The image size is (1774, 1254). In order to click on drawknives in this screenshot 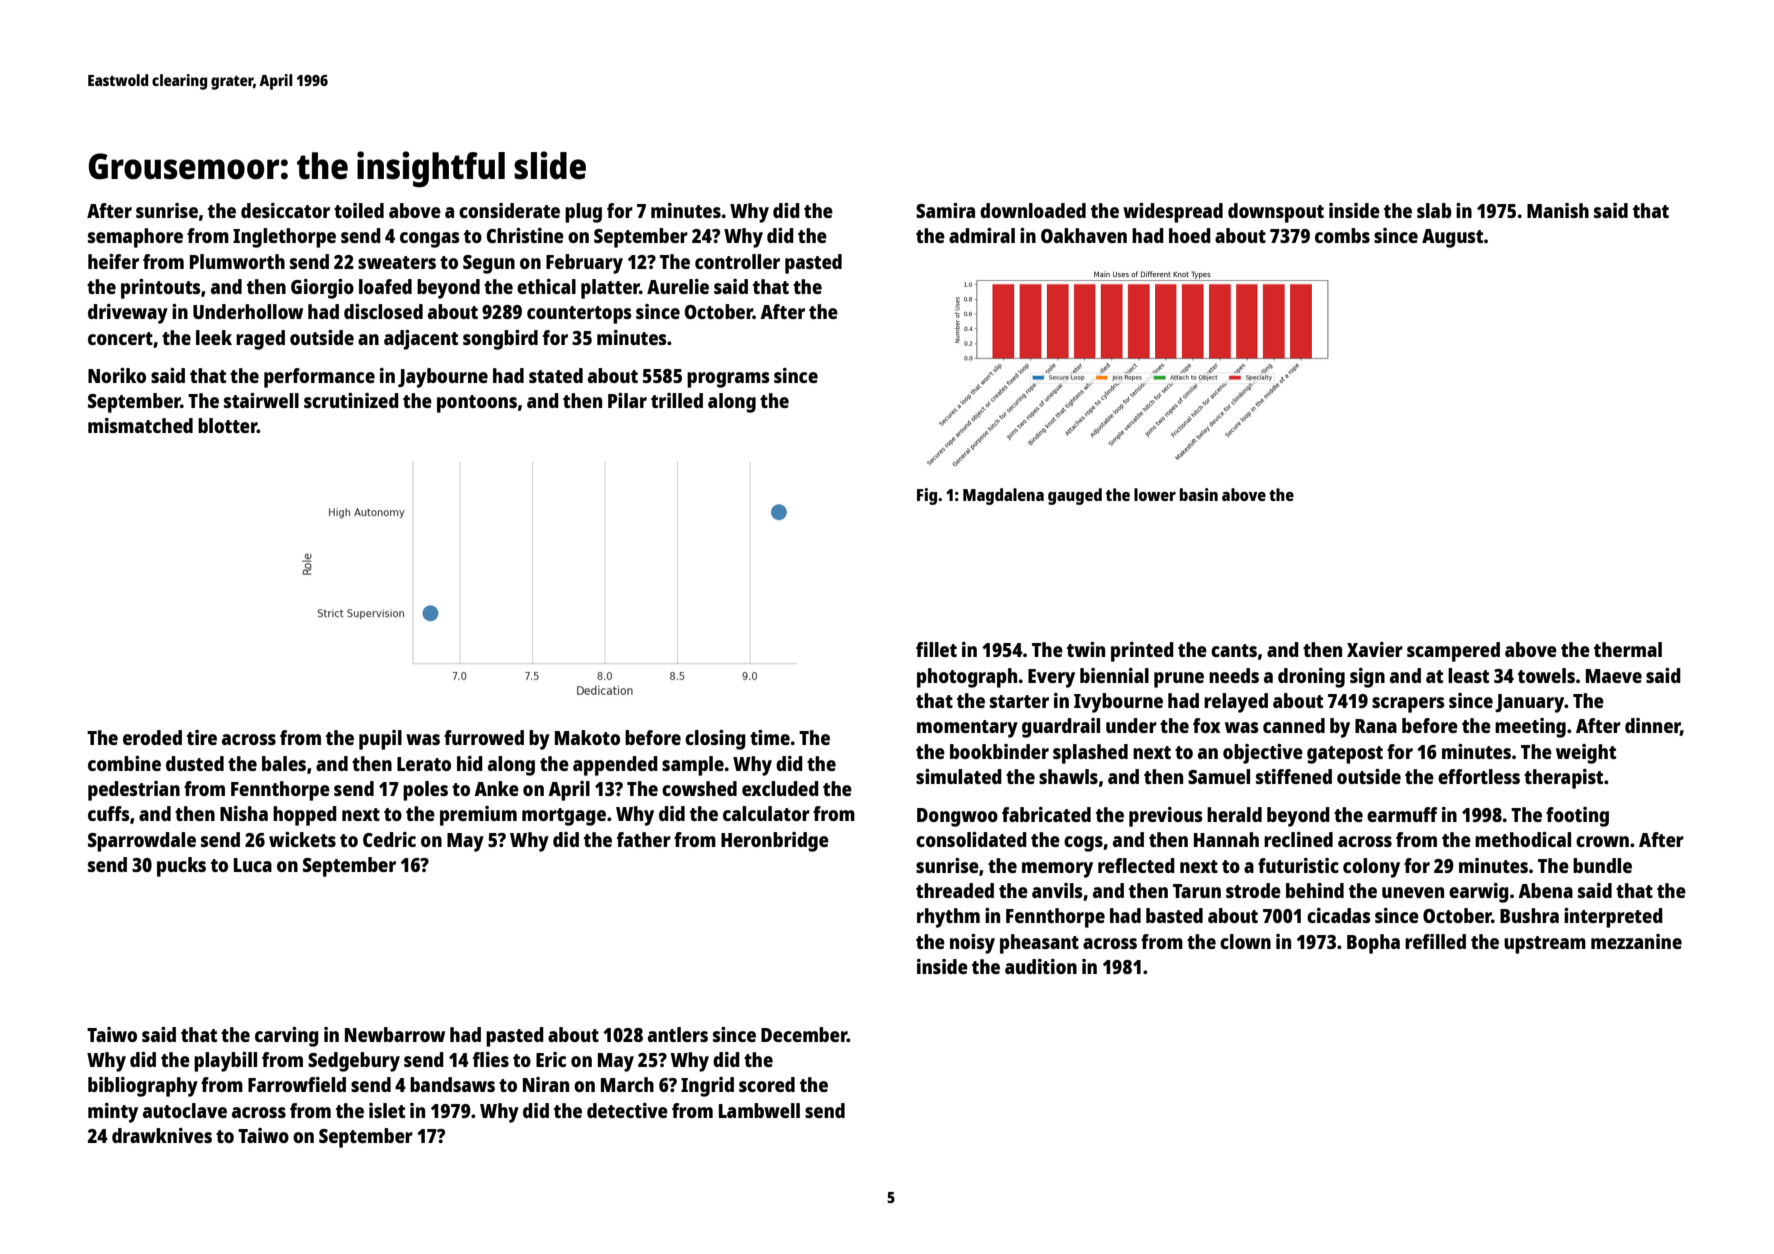, I will do `click(162, 1135)`.
